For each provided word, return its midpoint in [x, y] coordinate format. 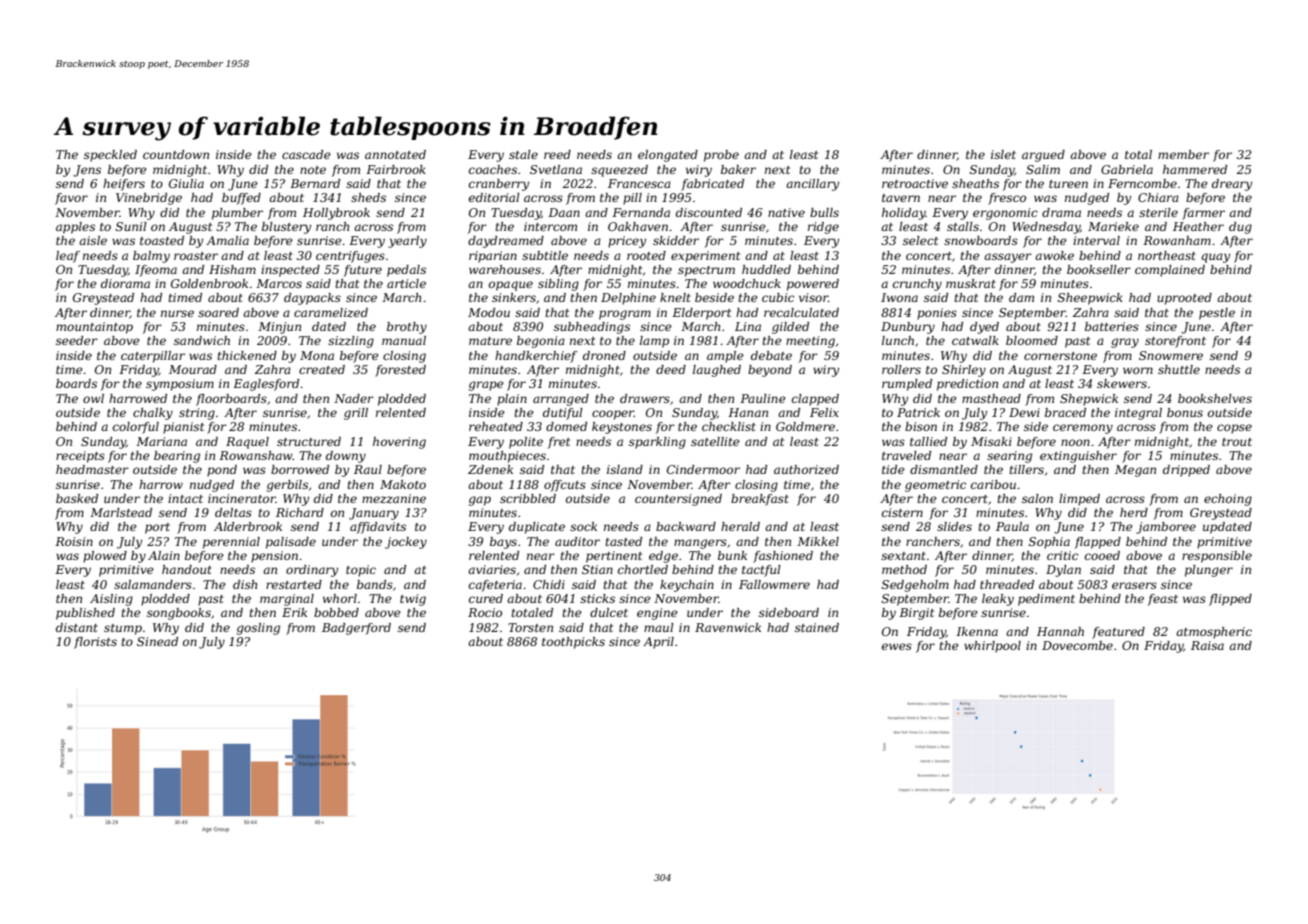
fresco [1007, 199]
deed [671, 369]
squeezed [619, 171]
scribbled [528, 498]
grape [486, 386]
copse [1234, 429]
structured [309, 441]
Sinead [157, 641]
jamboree [1166, 528]
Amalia [227, 240]
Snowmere [1171, 355]
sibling [558, 285]
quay [1215, 258]
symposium [180, 385]
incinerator [242, 498]
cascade [306, 154]
